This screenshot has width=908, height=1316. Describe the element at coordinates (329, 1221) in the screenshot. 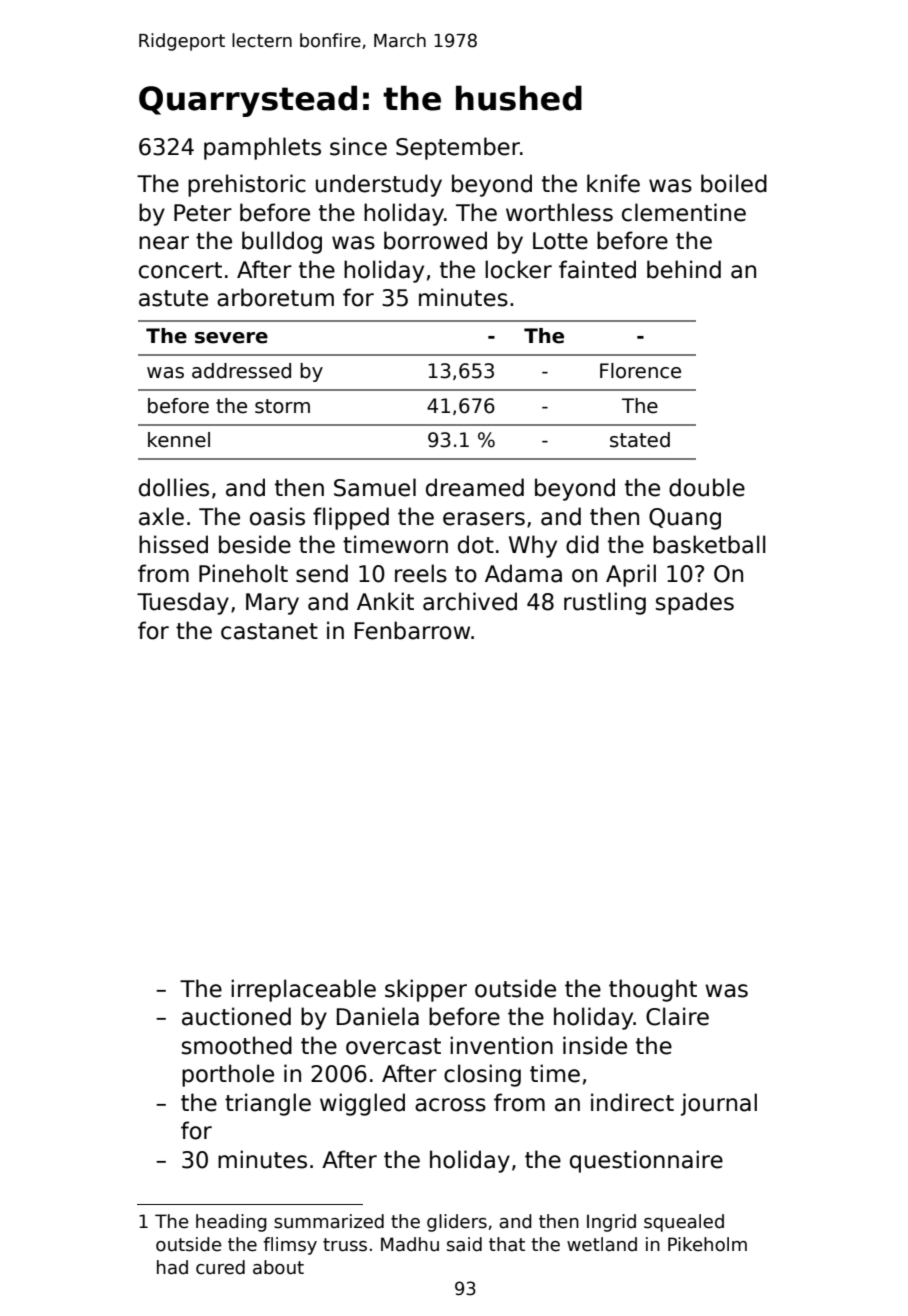

I see `summarized` at that location.
